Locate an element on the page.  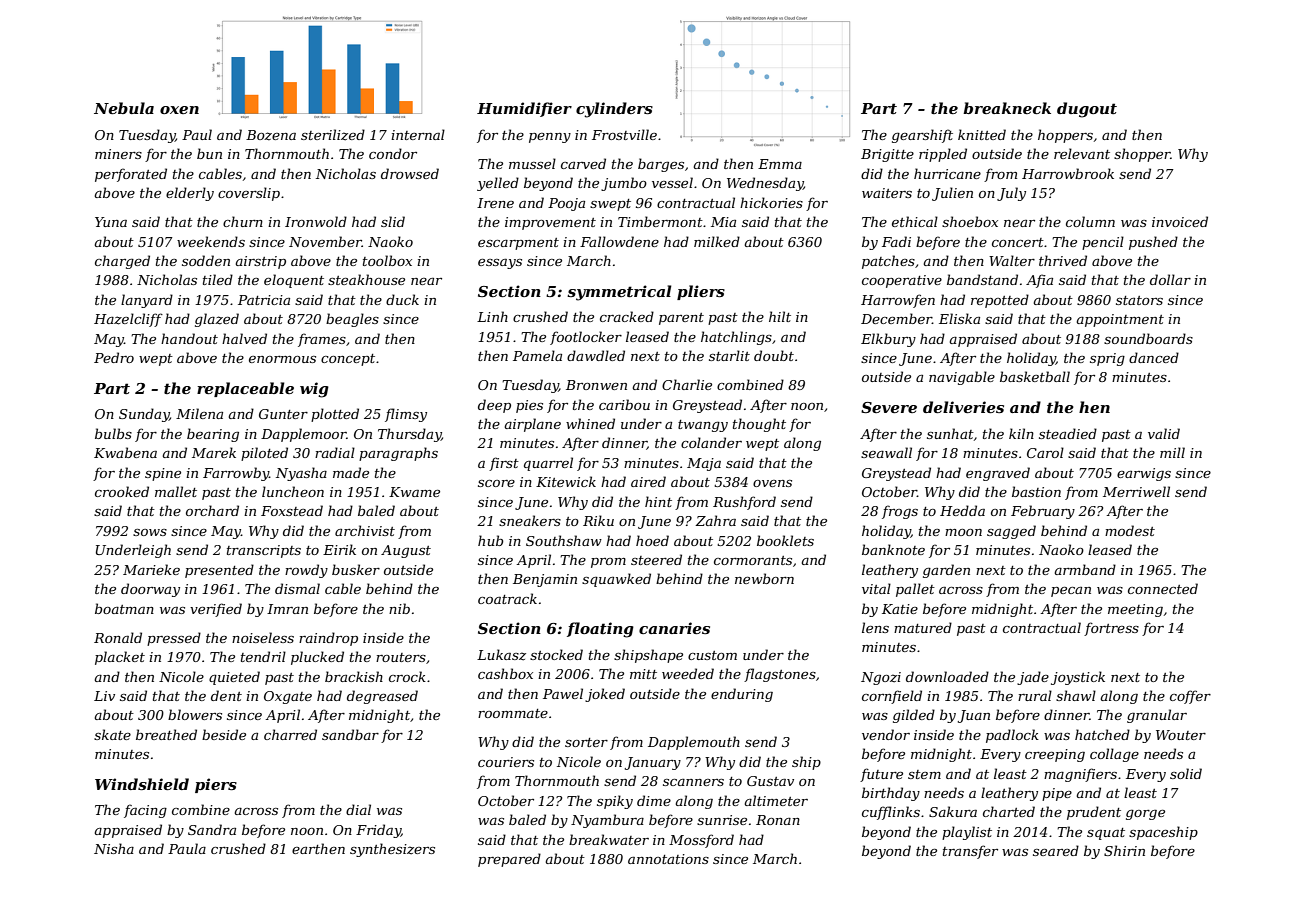
internal is located at coordinates (418, 134).
